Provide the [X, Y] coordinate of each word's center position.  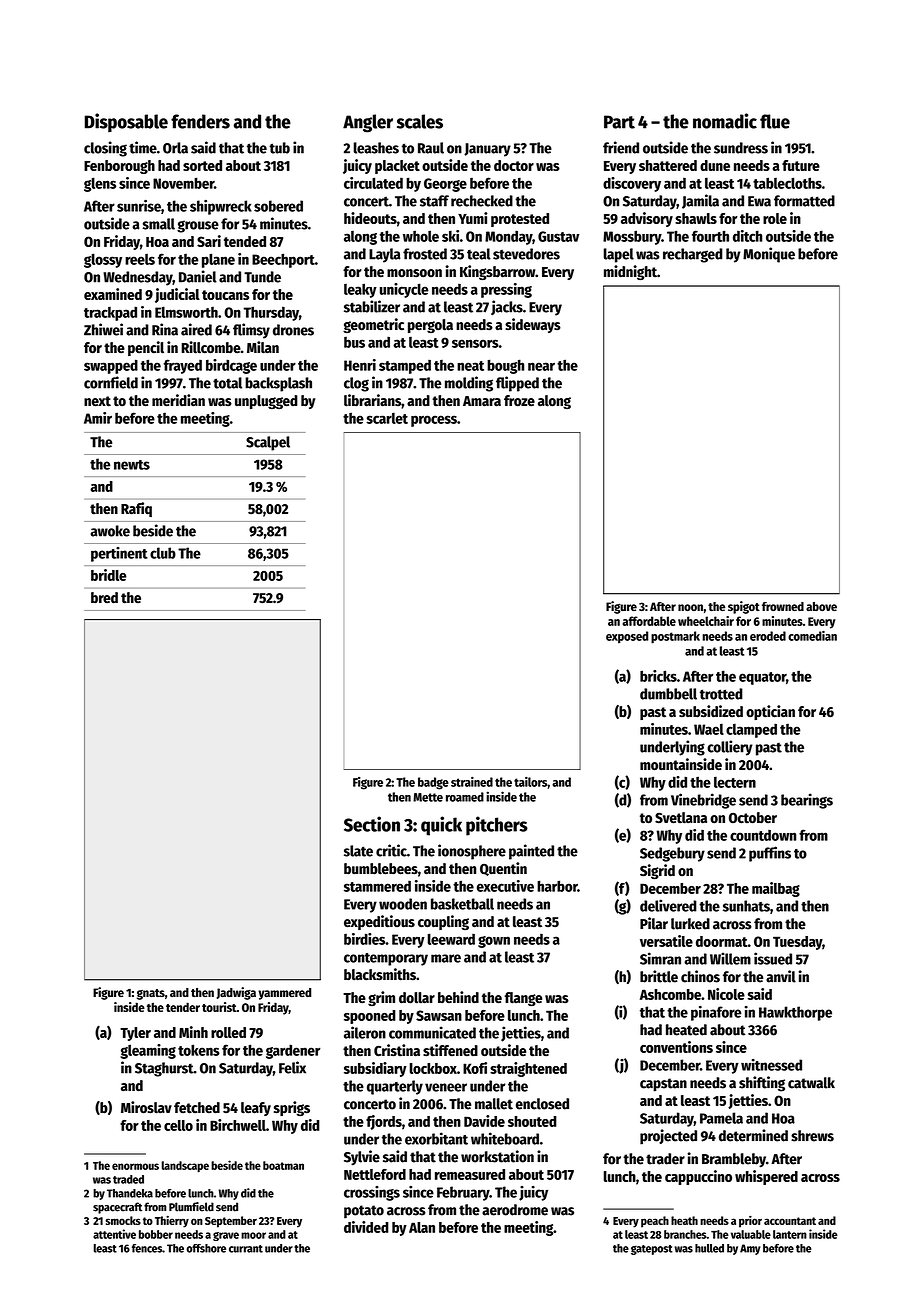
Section [372, 824]
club [163, 553]
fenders [200, 121]
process [434, 421]
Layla [385, 255]
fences [147, 1248]
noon [690, 607]
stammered [377, 886]
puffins [770, 854]
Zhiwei [103, 329]
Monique [769, 255]
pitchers [497, 826]
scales [420, 121]
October [753, 818]
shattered [668, 165]
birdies [364, 939]
